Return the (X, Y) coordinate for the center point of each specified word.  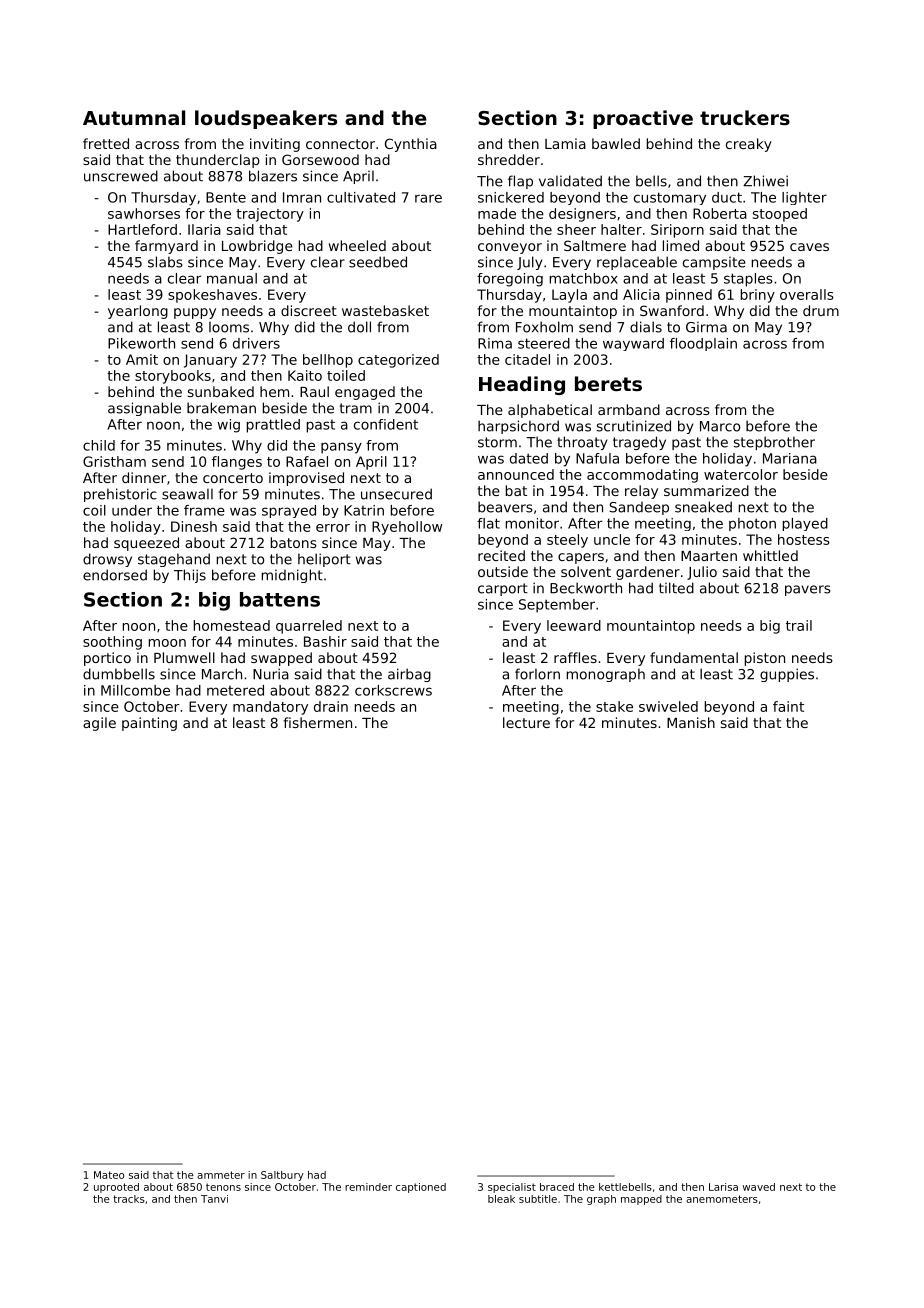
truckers (745, 118)
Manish (691, 722)
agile (99, 724)
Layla (569, 296)
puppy (195, 313)
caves (809, 247)
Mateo (109, 1175)
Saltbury (282, 1176)
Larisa (723, 1187)
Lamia (565, 143)
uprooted (116, 1188)
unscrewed (121, 176)
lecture (526, 722)
